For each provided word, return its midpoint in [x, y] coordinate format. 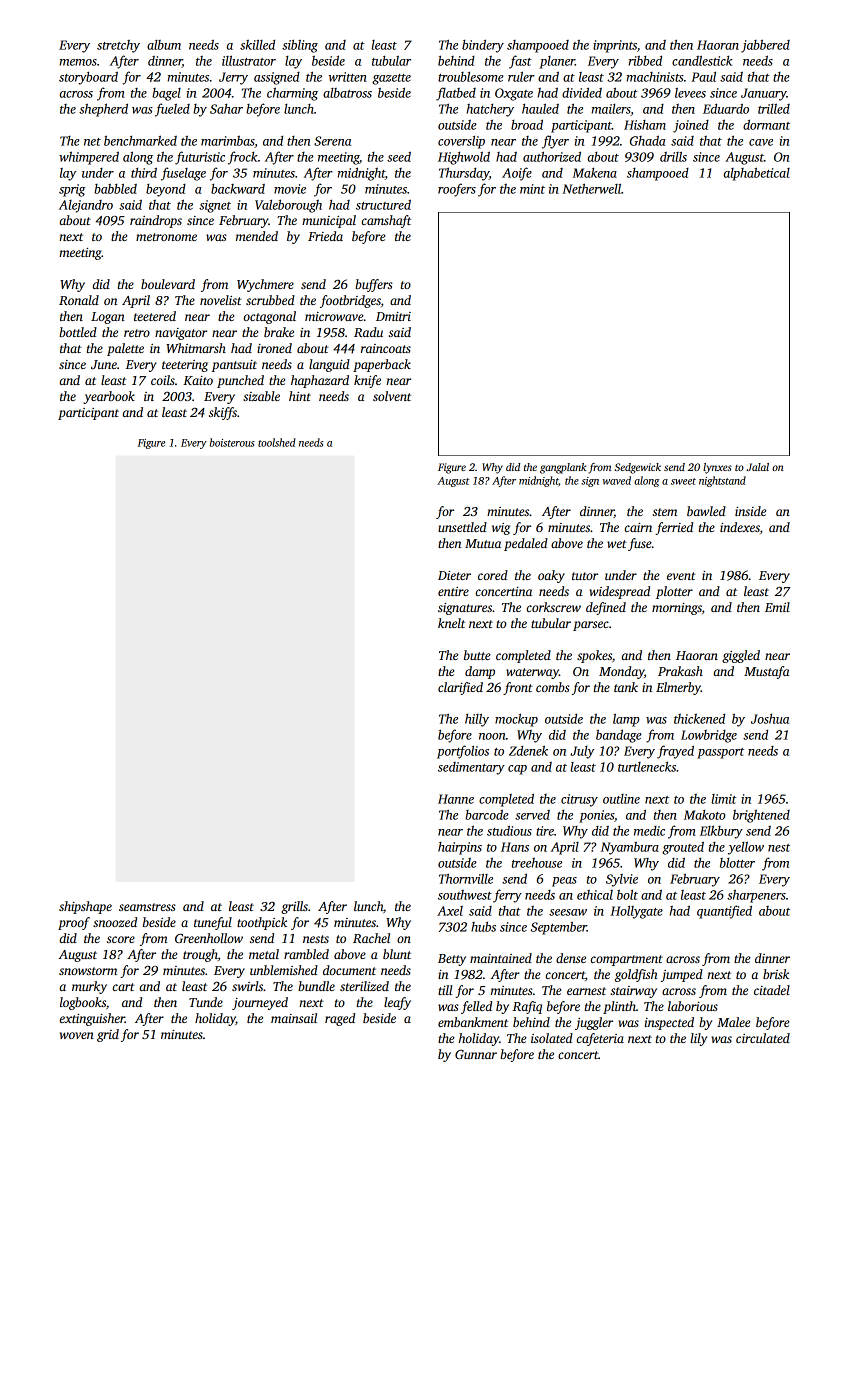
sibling [300, 46]
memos [78, 62]
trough [200, 955]
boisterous [232, 442]
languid [329, 365]
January [764, 94]
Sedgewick [637, 468]
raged [340, 1019]
